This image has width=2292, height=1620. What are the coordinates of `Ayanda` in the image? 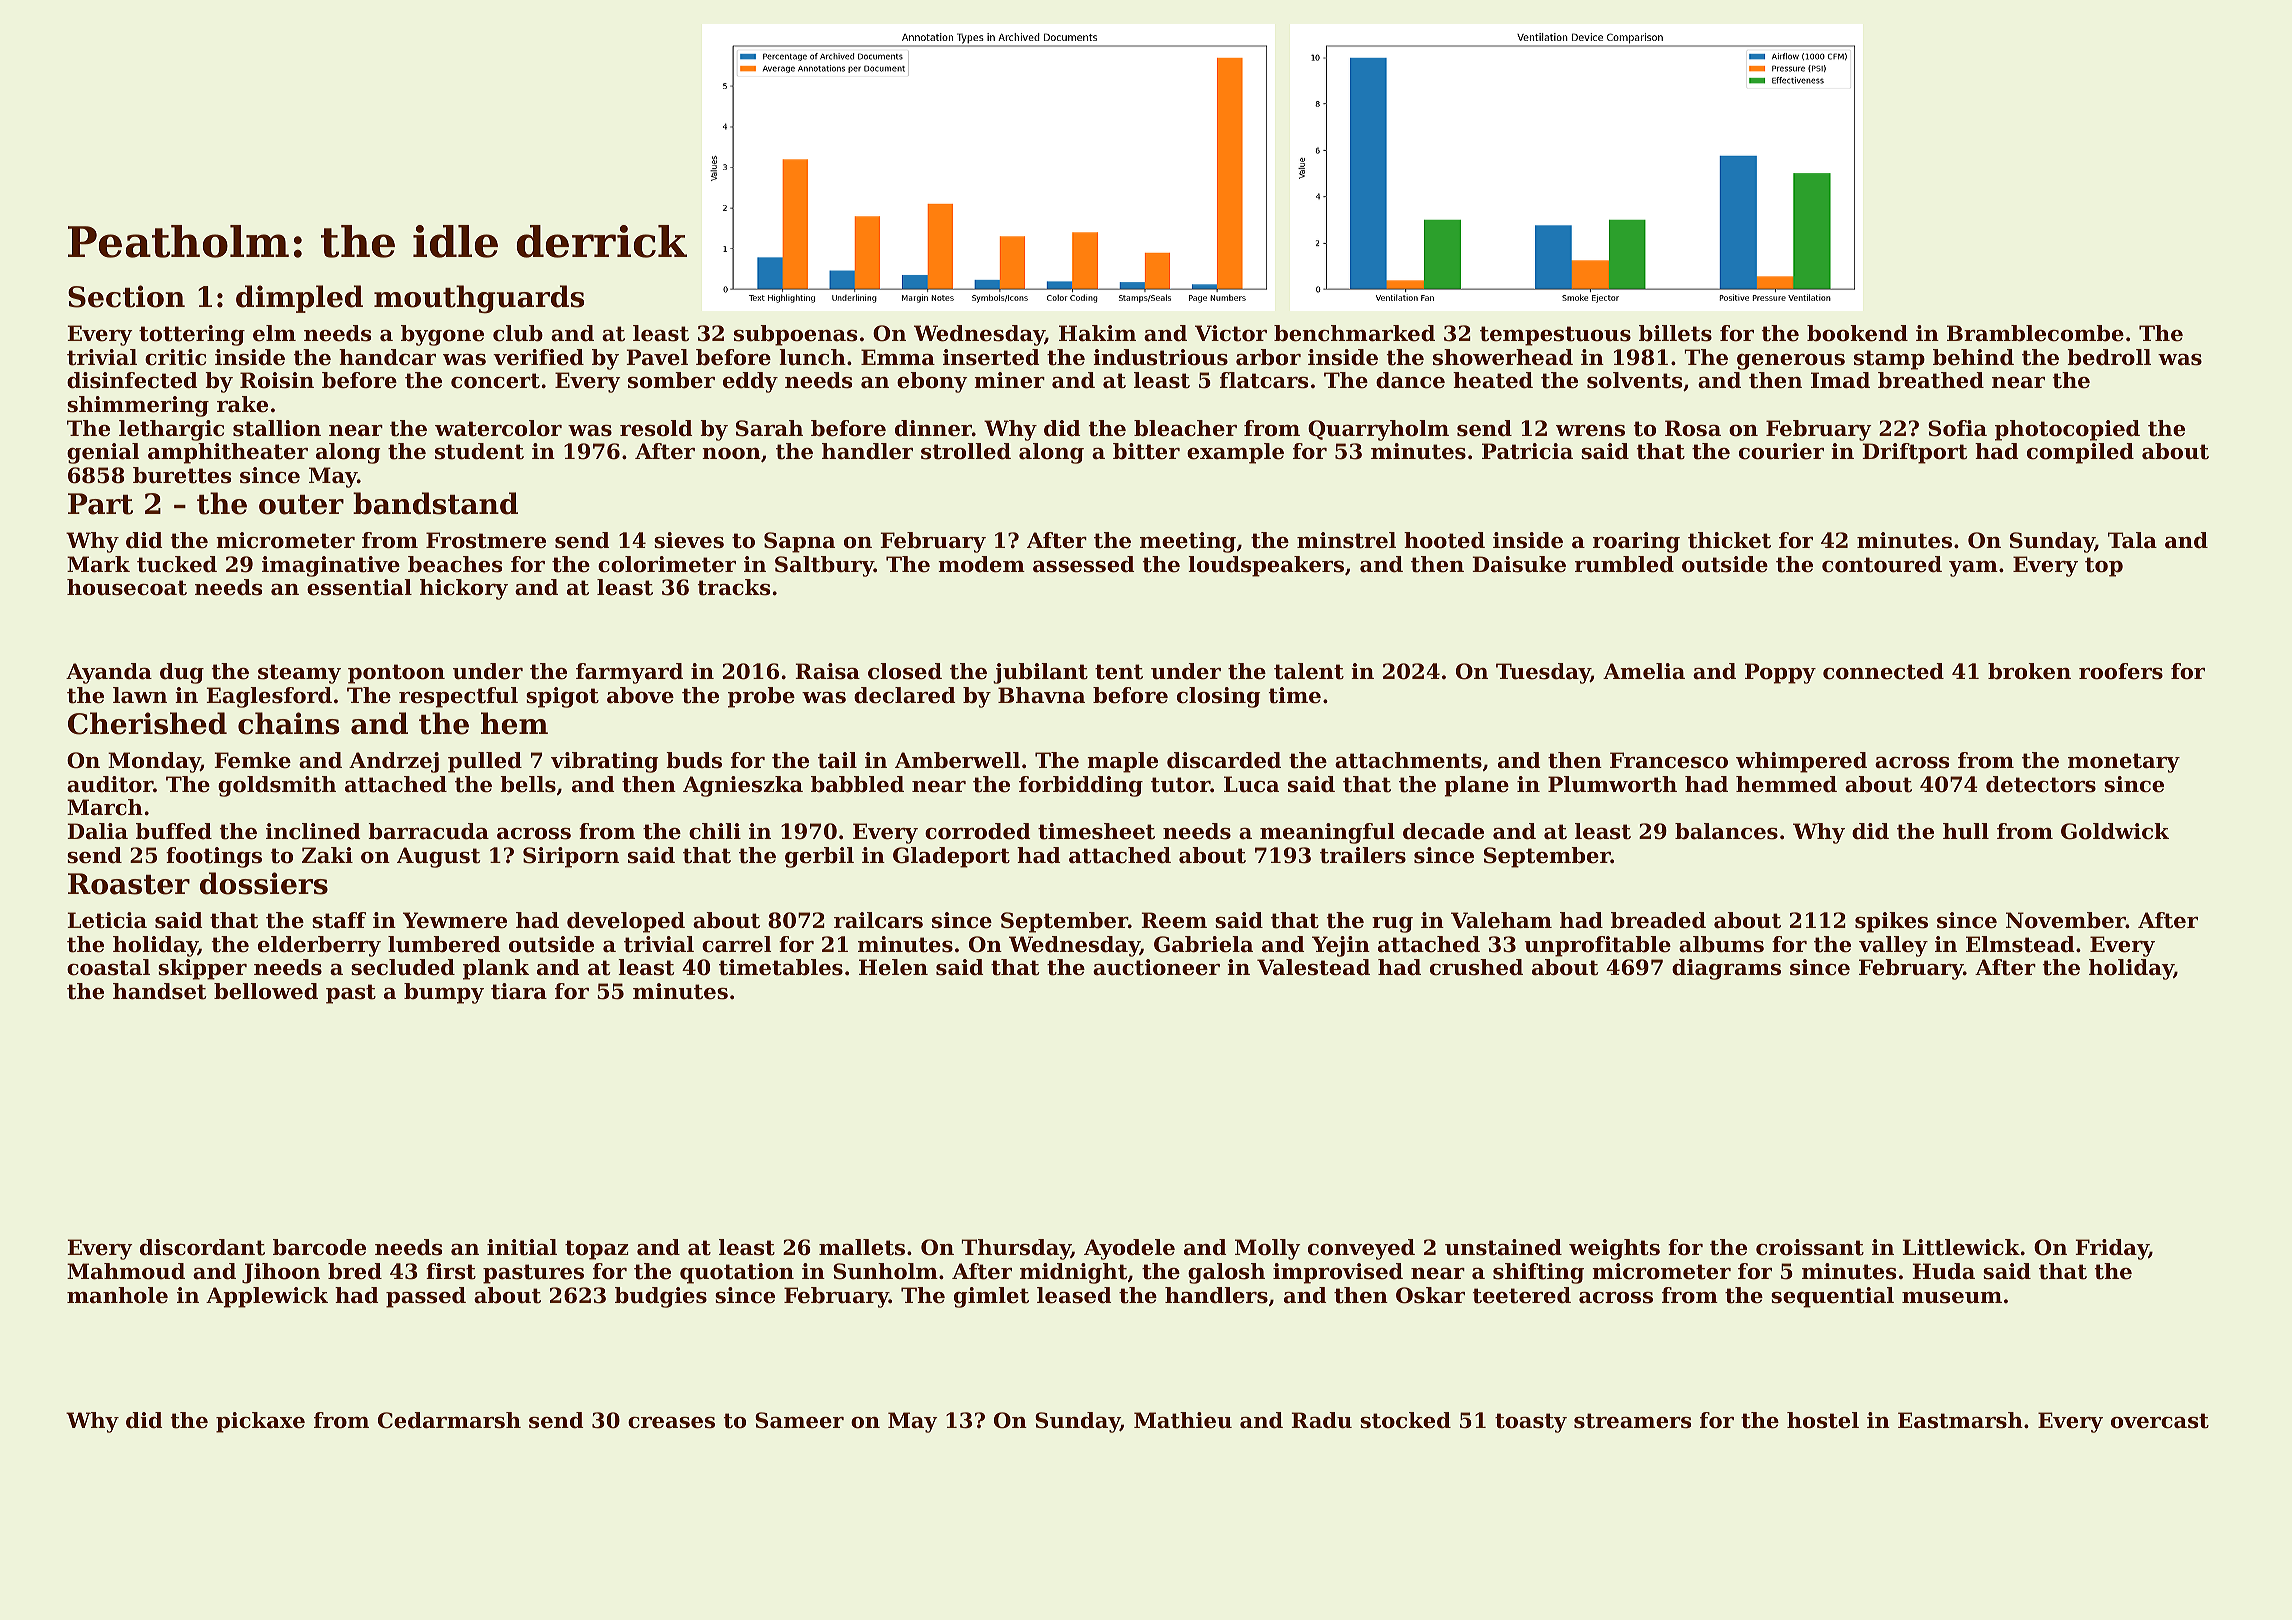 It's located at (109, 673).
